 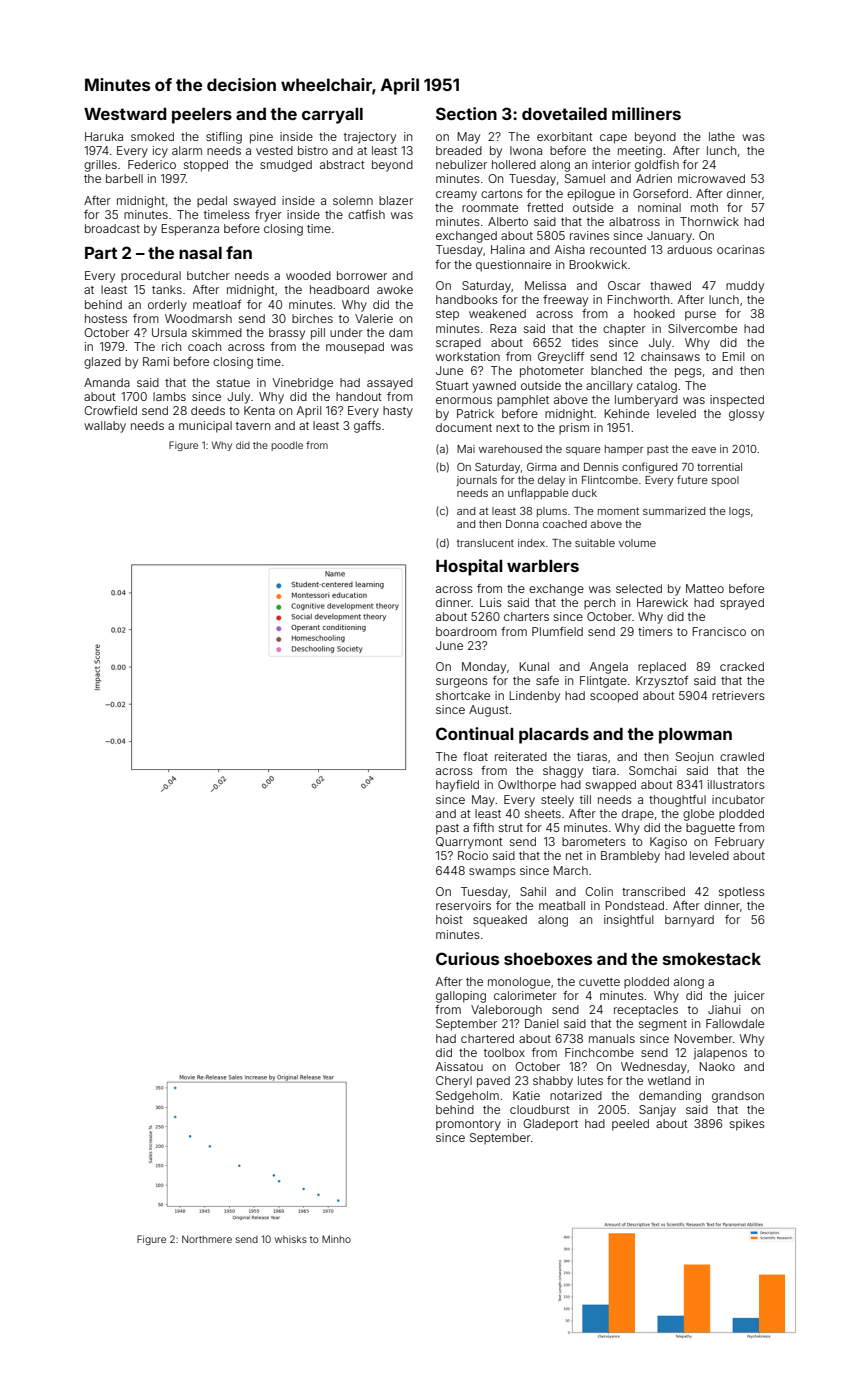 What do you see at coordinates (614, 697) in the screenshot?
I see `scooped` at bounding box center [614, 697].
